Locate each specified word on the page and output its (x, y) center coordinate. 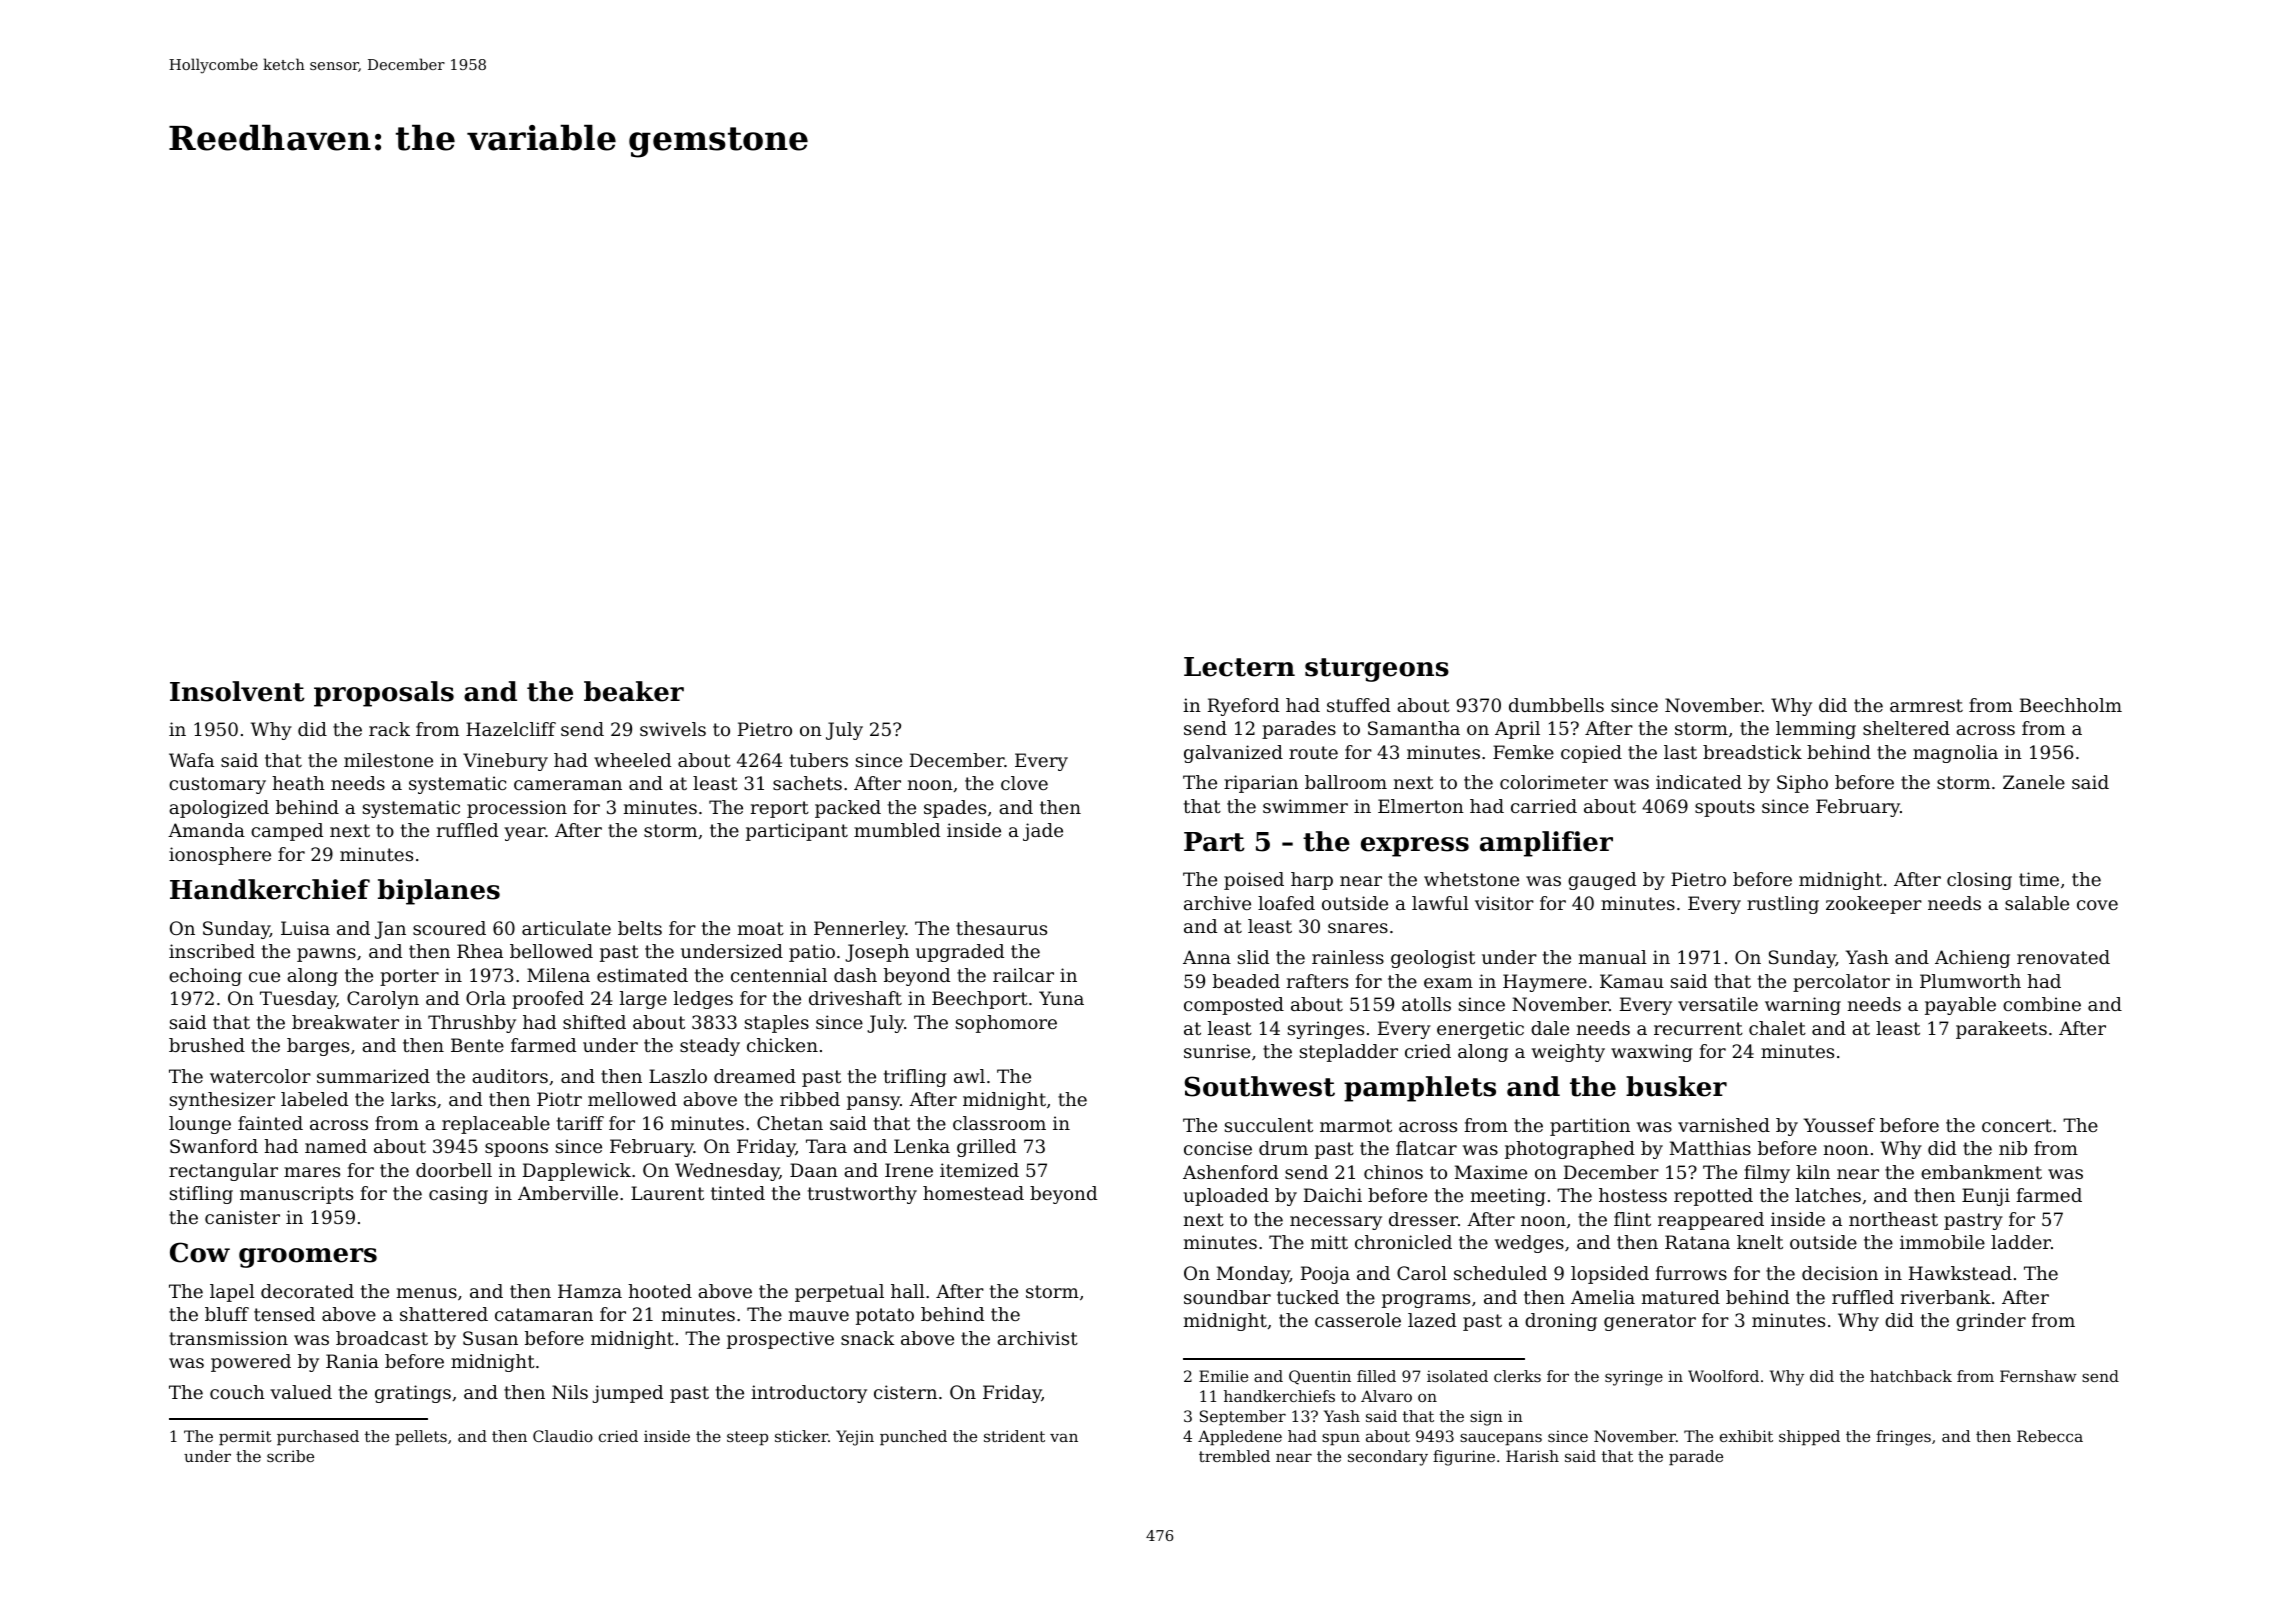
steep (747, 1438)
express (1415, 847)
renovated (2063, 957)
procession (517, 809)
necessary (1336, 1223)
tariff (580, 1123)
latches (1828, 1195)
